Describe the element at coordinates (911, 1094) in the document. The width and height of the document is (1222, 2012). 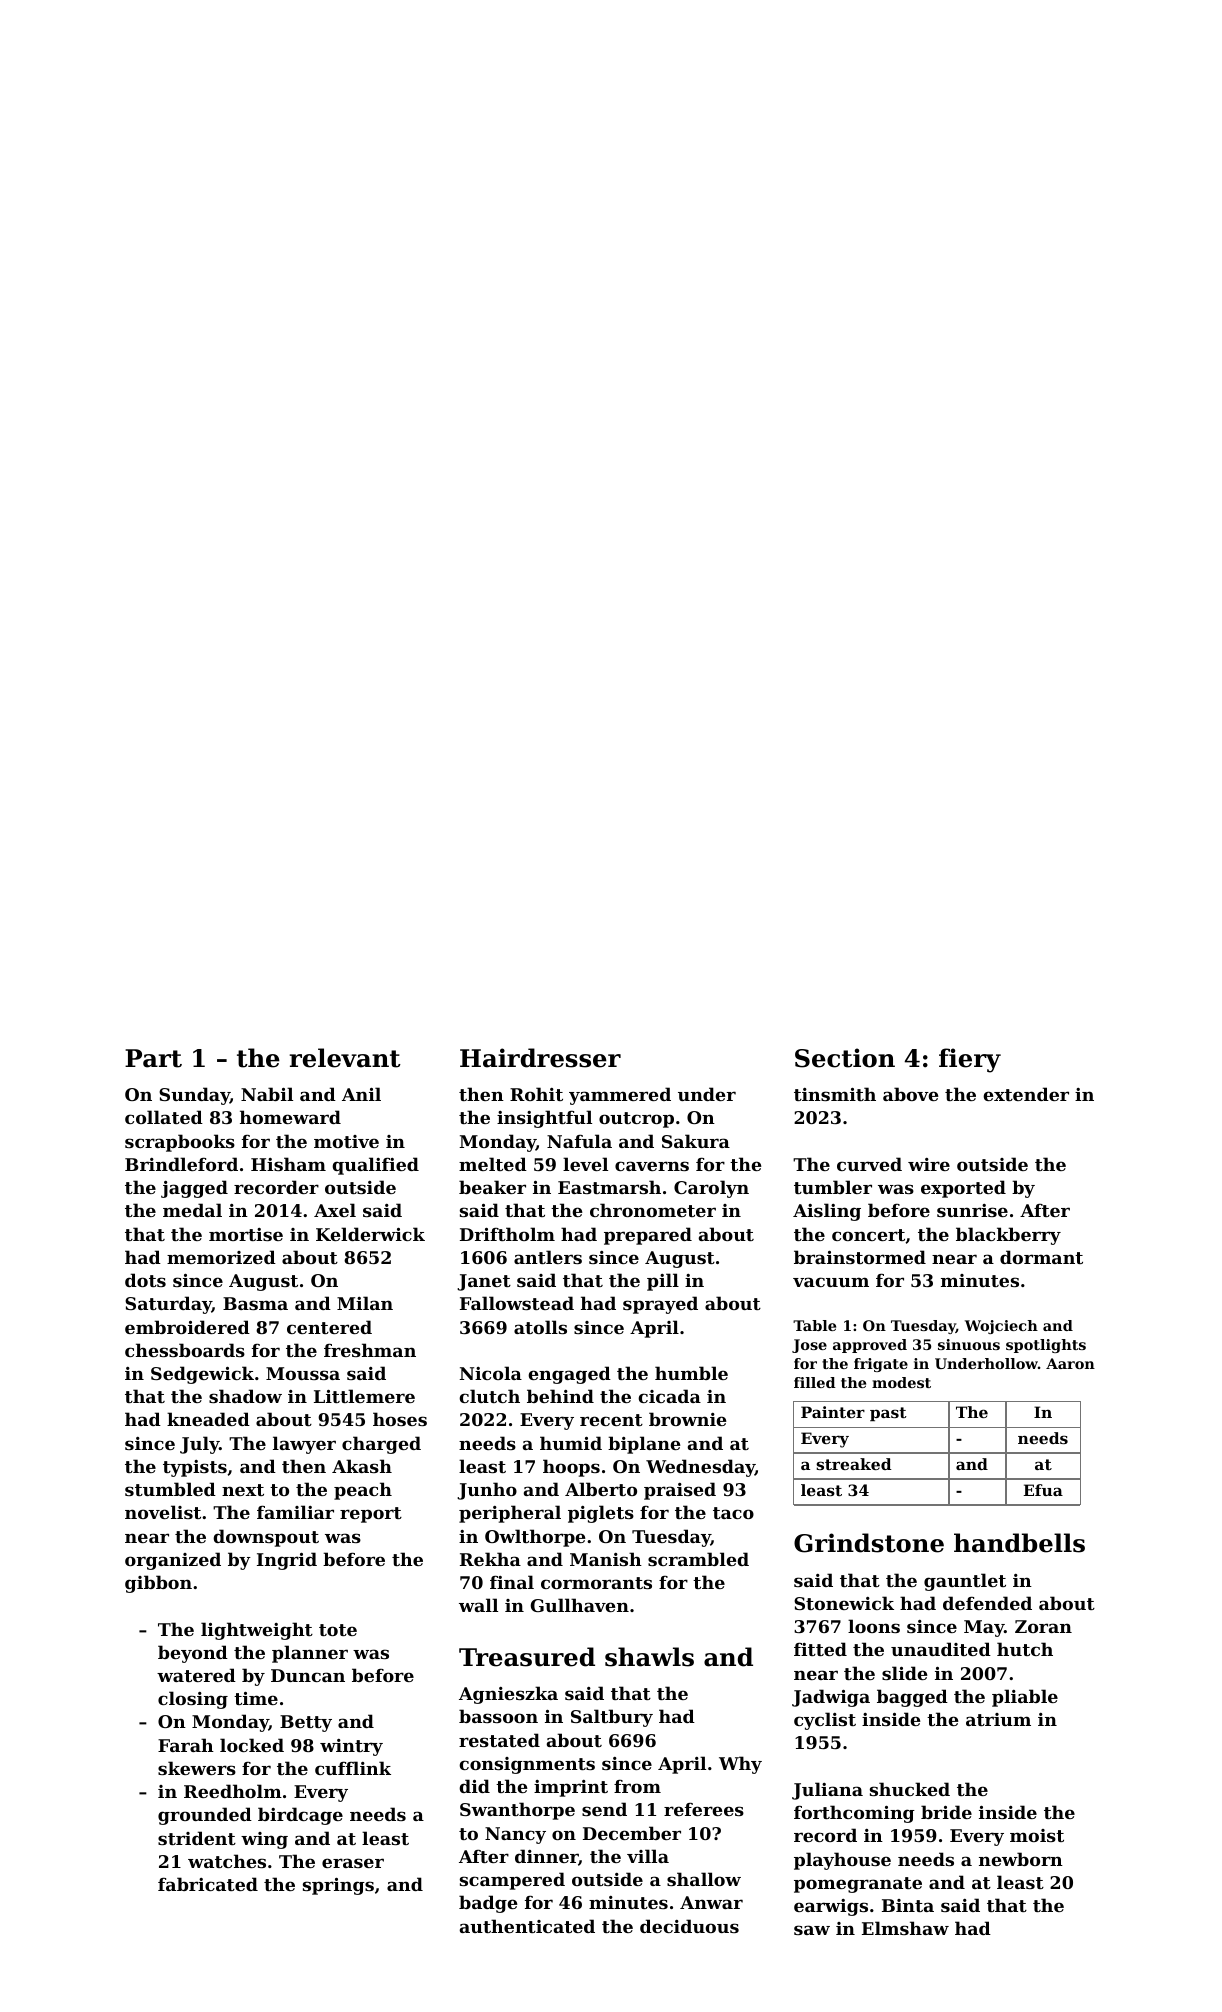
I see `above` at that location.
